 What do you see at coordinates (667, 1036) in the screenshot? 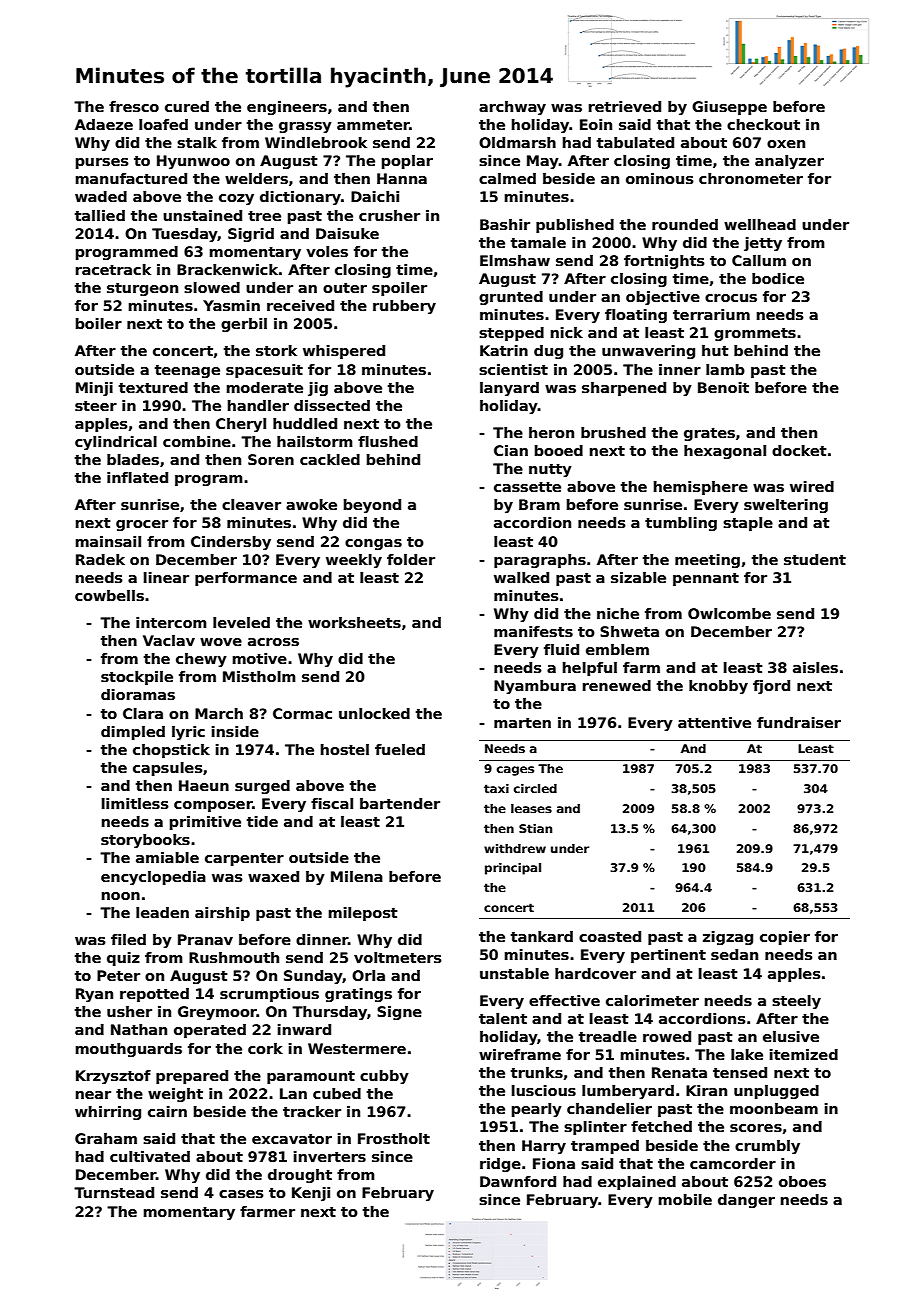
I see `rowed` at bounding box center [667, 1036].
